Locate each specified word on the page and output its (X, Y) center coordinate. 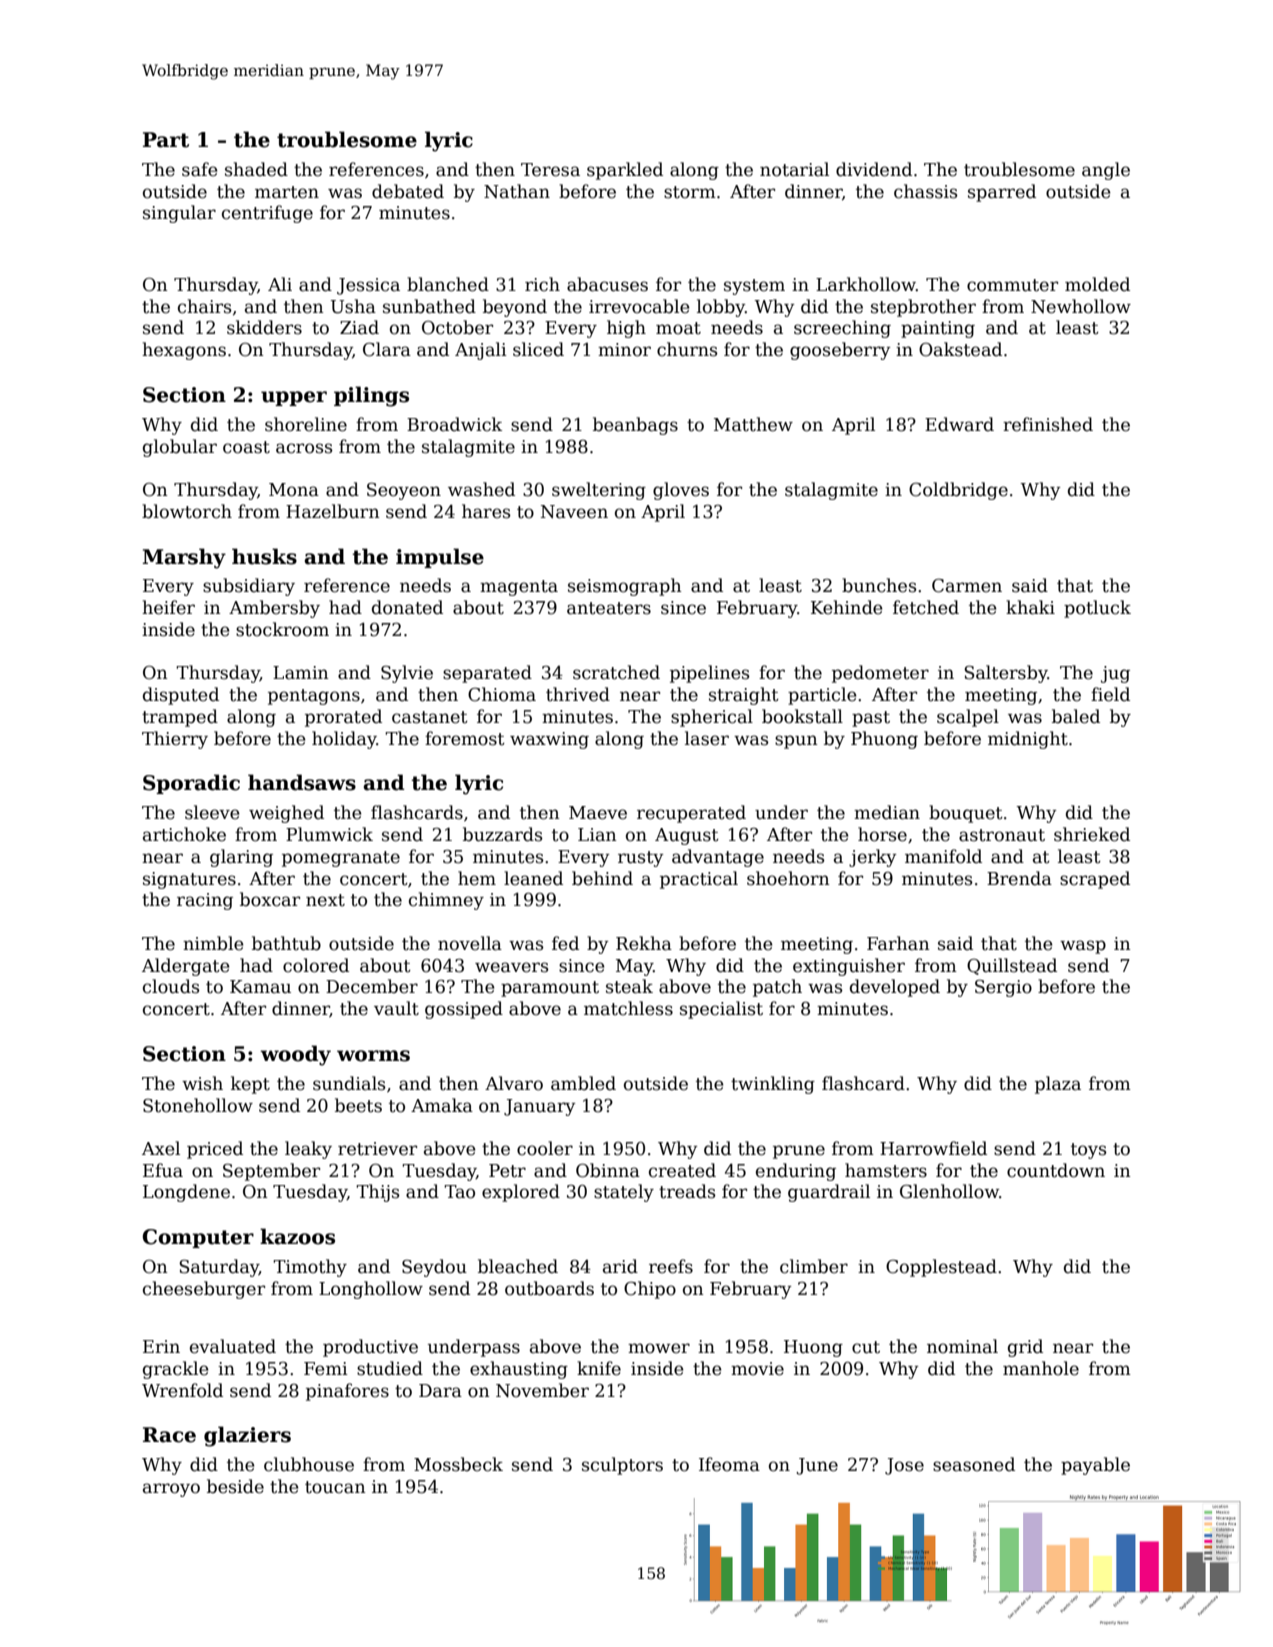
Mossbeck (458, 1464)
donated (407, 607)
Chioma (502, 694)
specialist (721, 1010)
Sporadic (191, 784)
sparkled (625, 171)
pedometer (880, 674)
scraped (1095, 880)
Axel (161, 1148)
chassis (925, 191)
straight (744, 696)
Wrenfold (182, 1390)
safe (200, 169)
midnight (1028, 740)
